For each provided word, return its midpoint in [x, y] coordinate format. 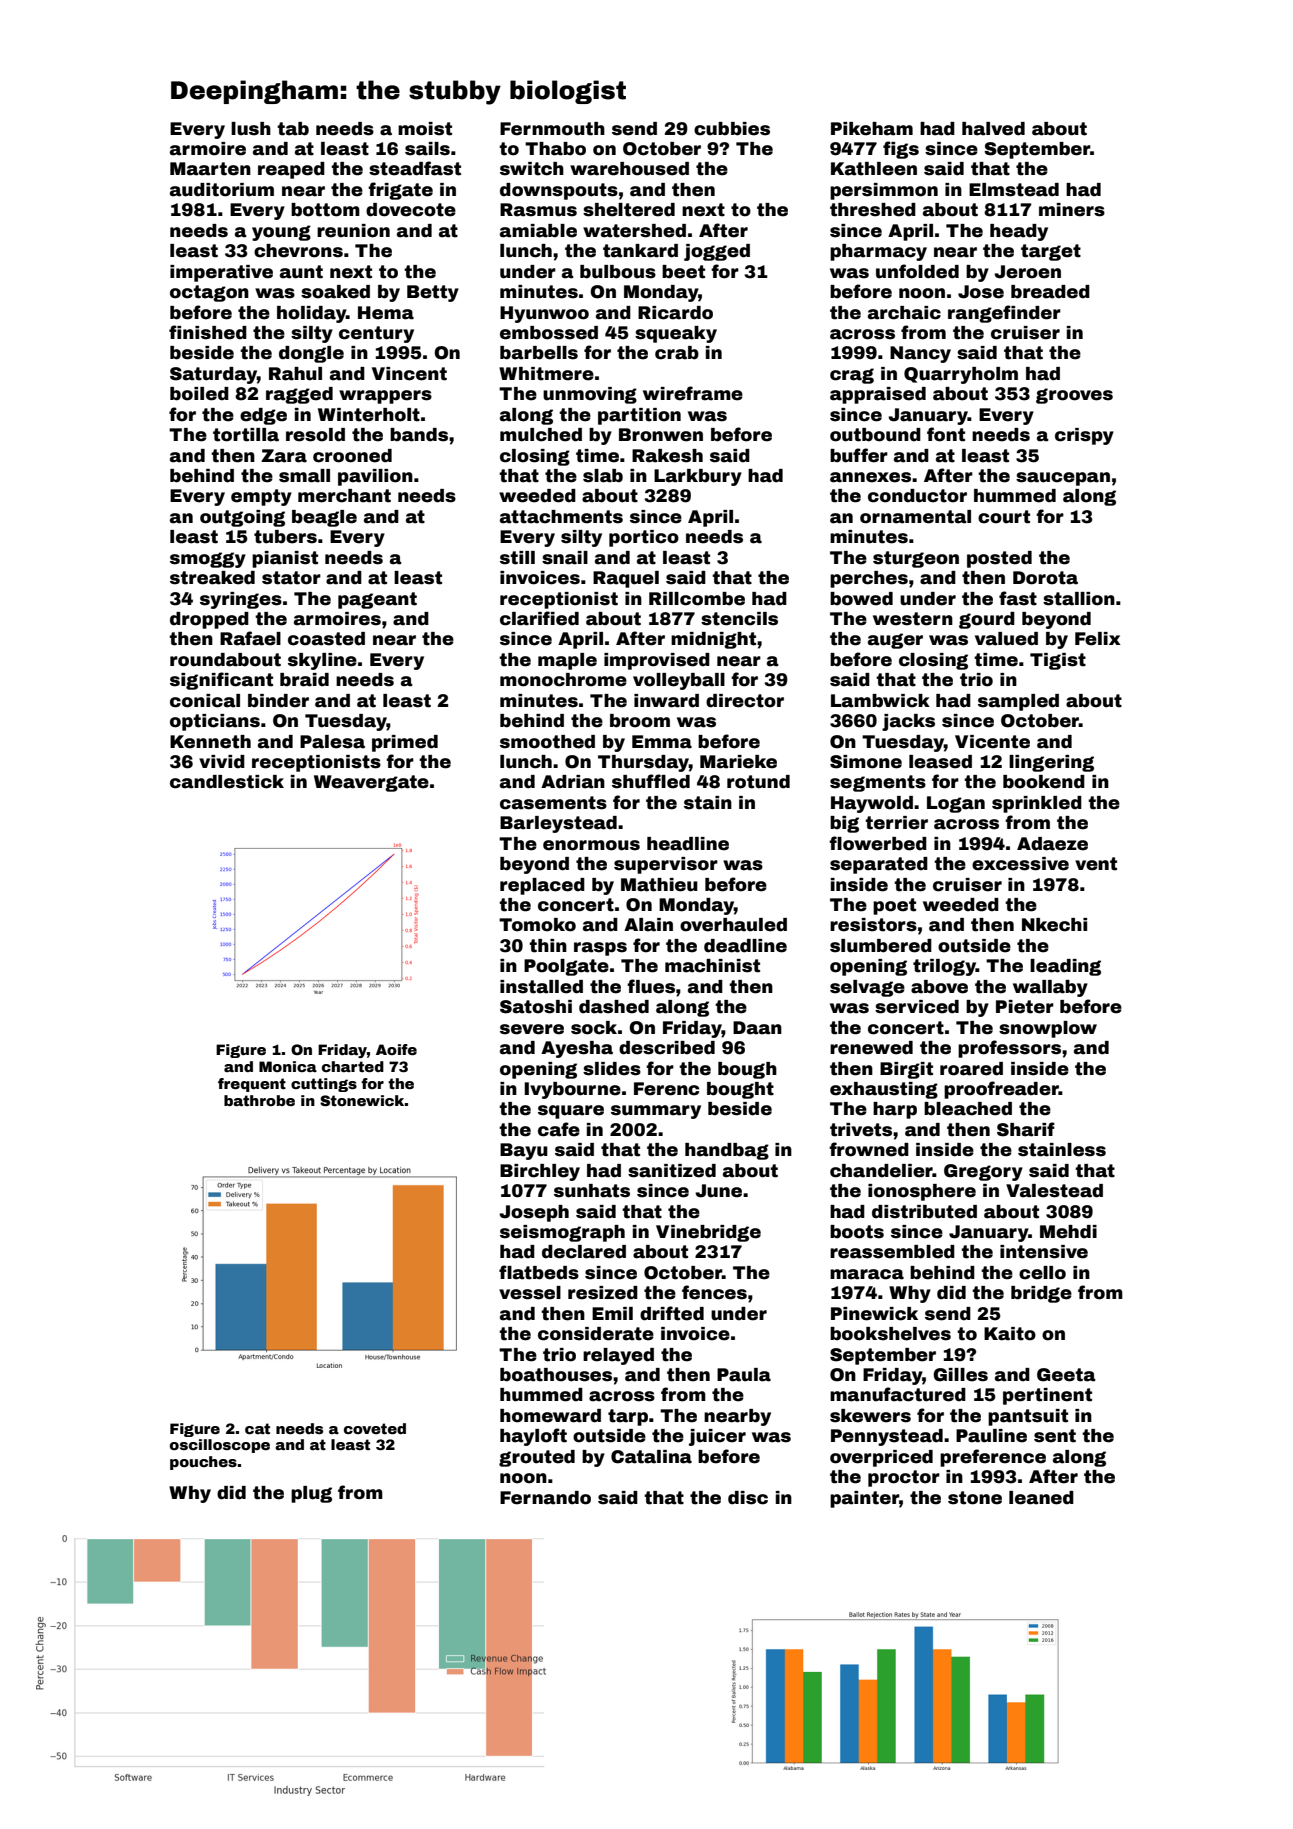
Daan [757, 1028]
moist [425, 129]
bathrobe [259, 1100]
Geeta [1066, 1375]
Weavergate [371, 783]
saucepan [1063, 479]
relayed [618, 1356]
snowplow [1048, 1029]
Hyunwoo [544, 314]
